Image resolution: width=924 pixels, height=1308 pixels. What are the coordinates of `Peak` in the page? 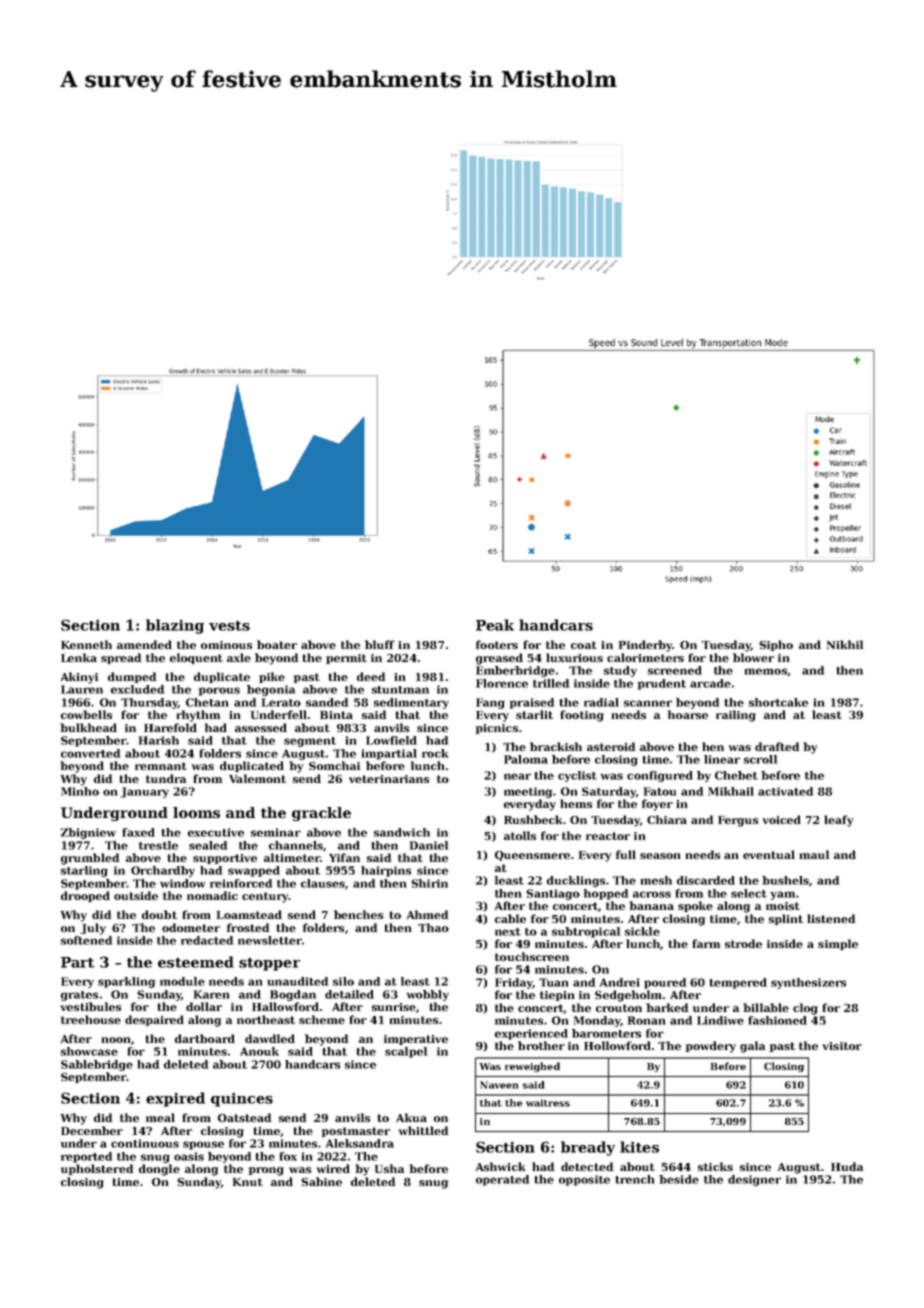 It's located at (495, 625).
